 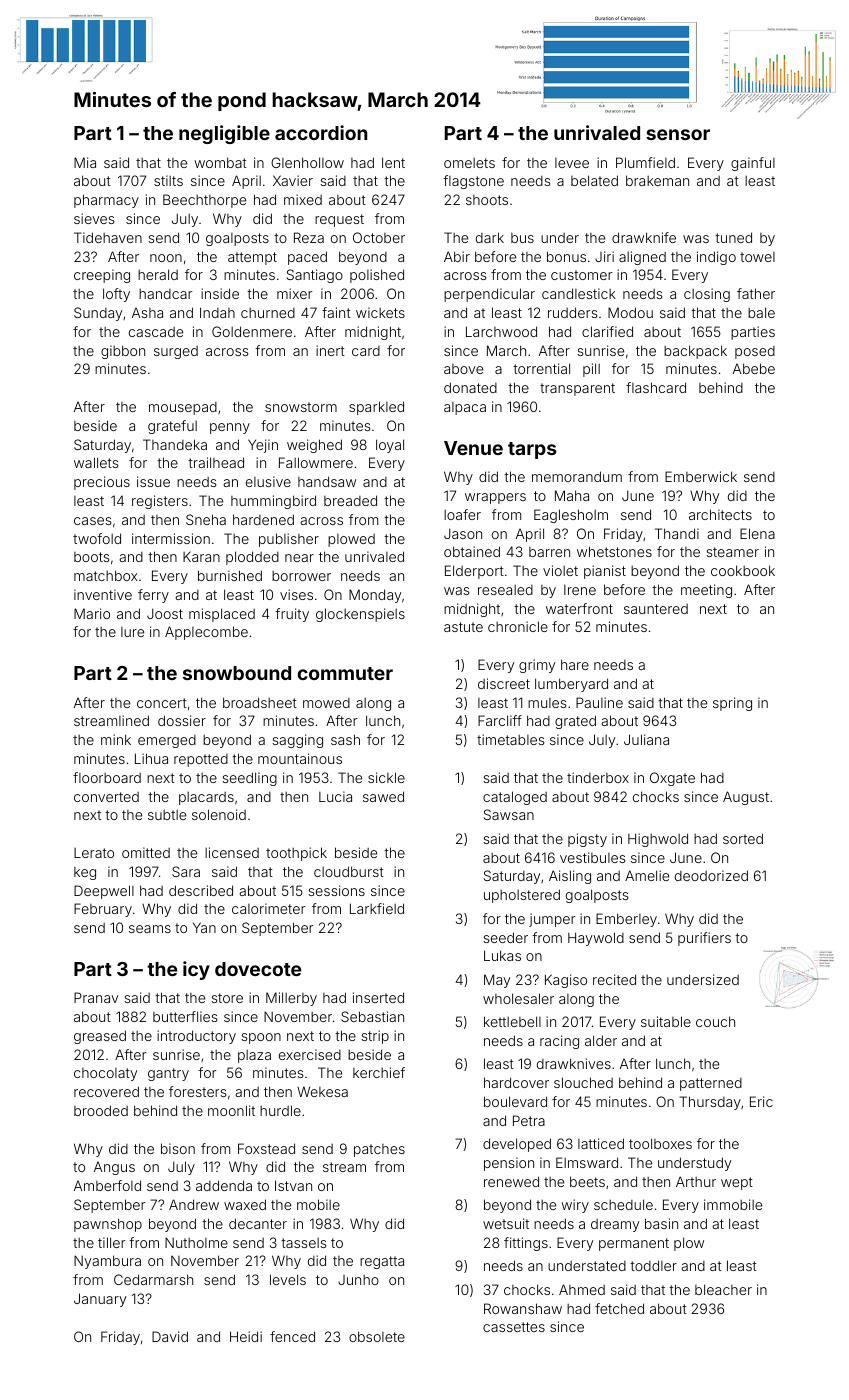 I want to click on Millerby, so click(x=291, y=999).
